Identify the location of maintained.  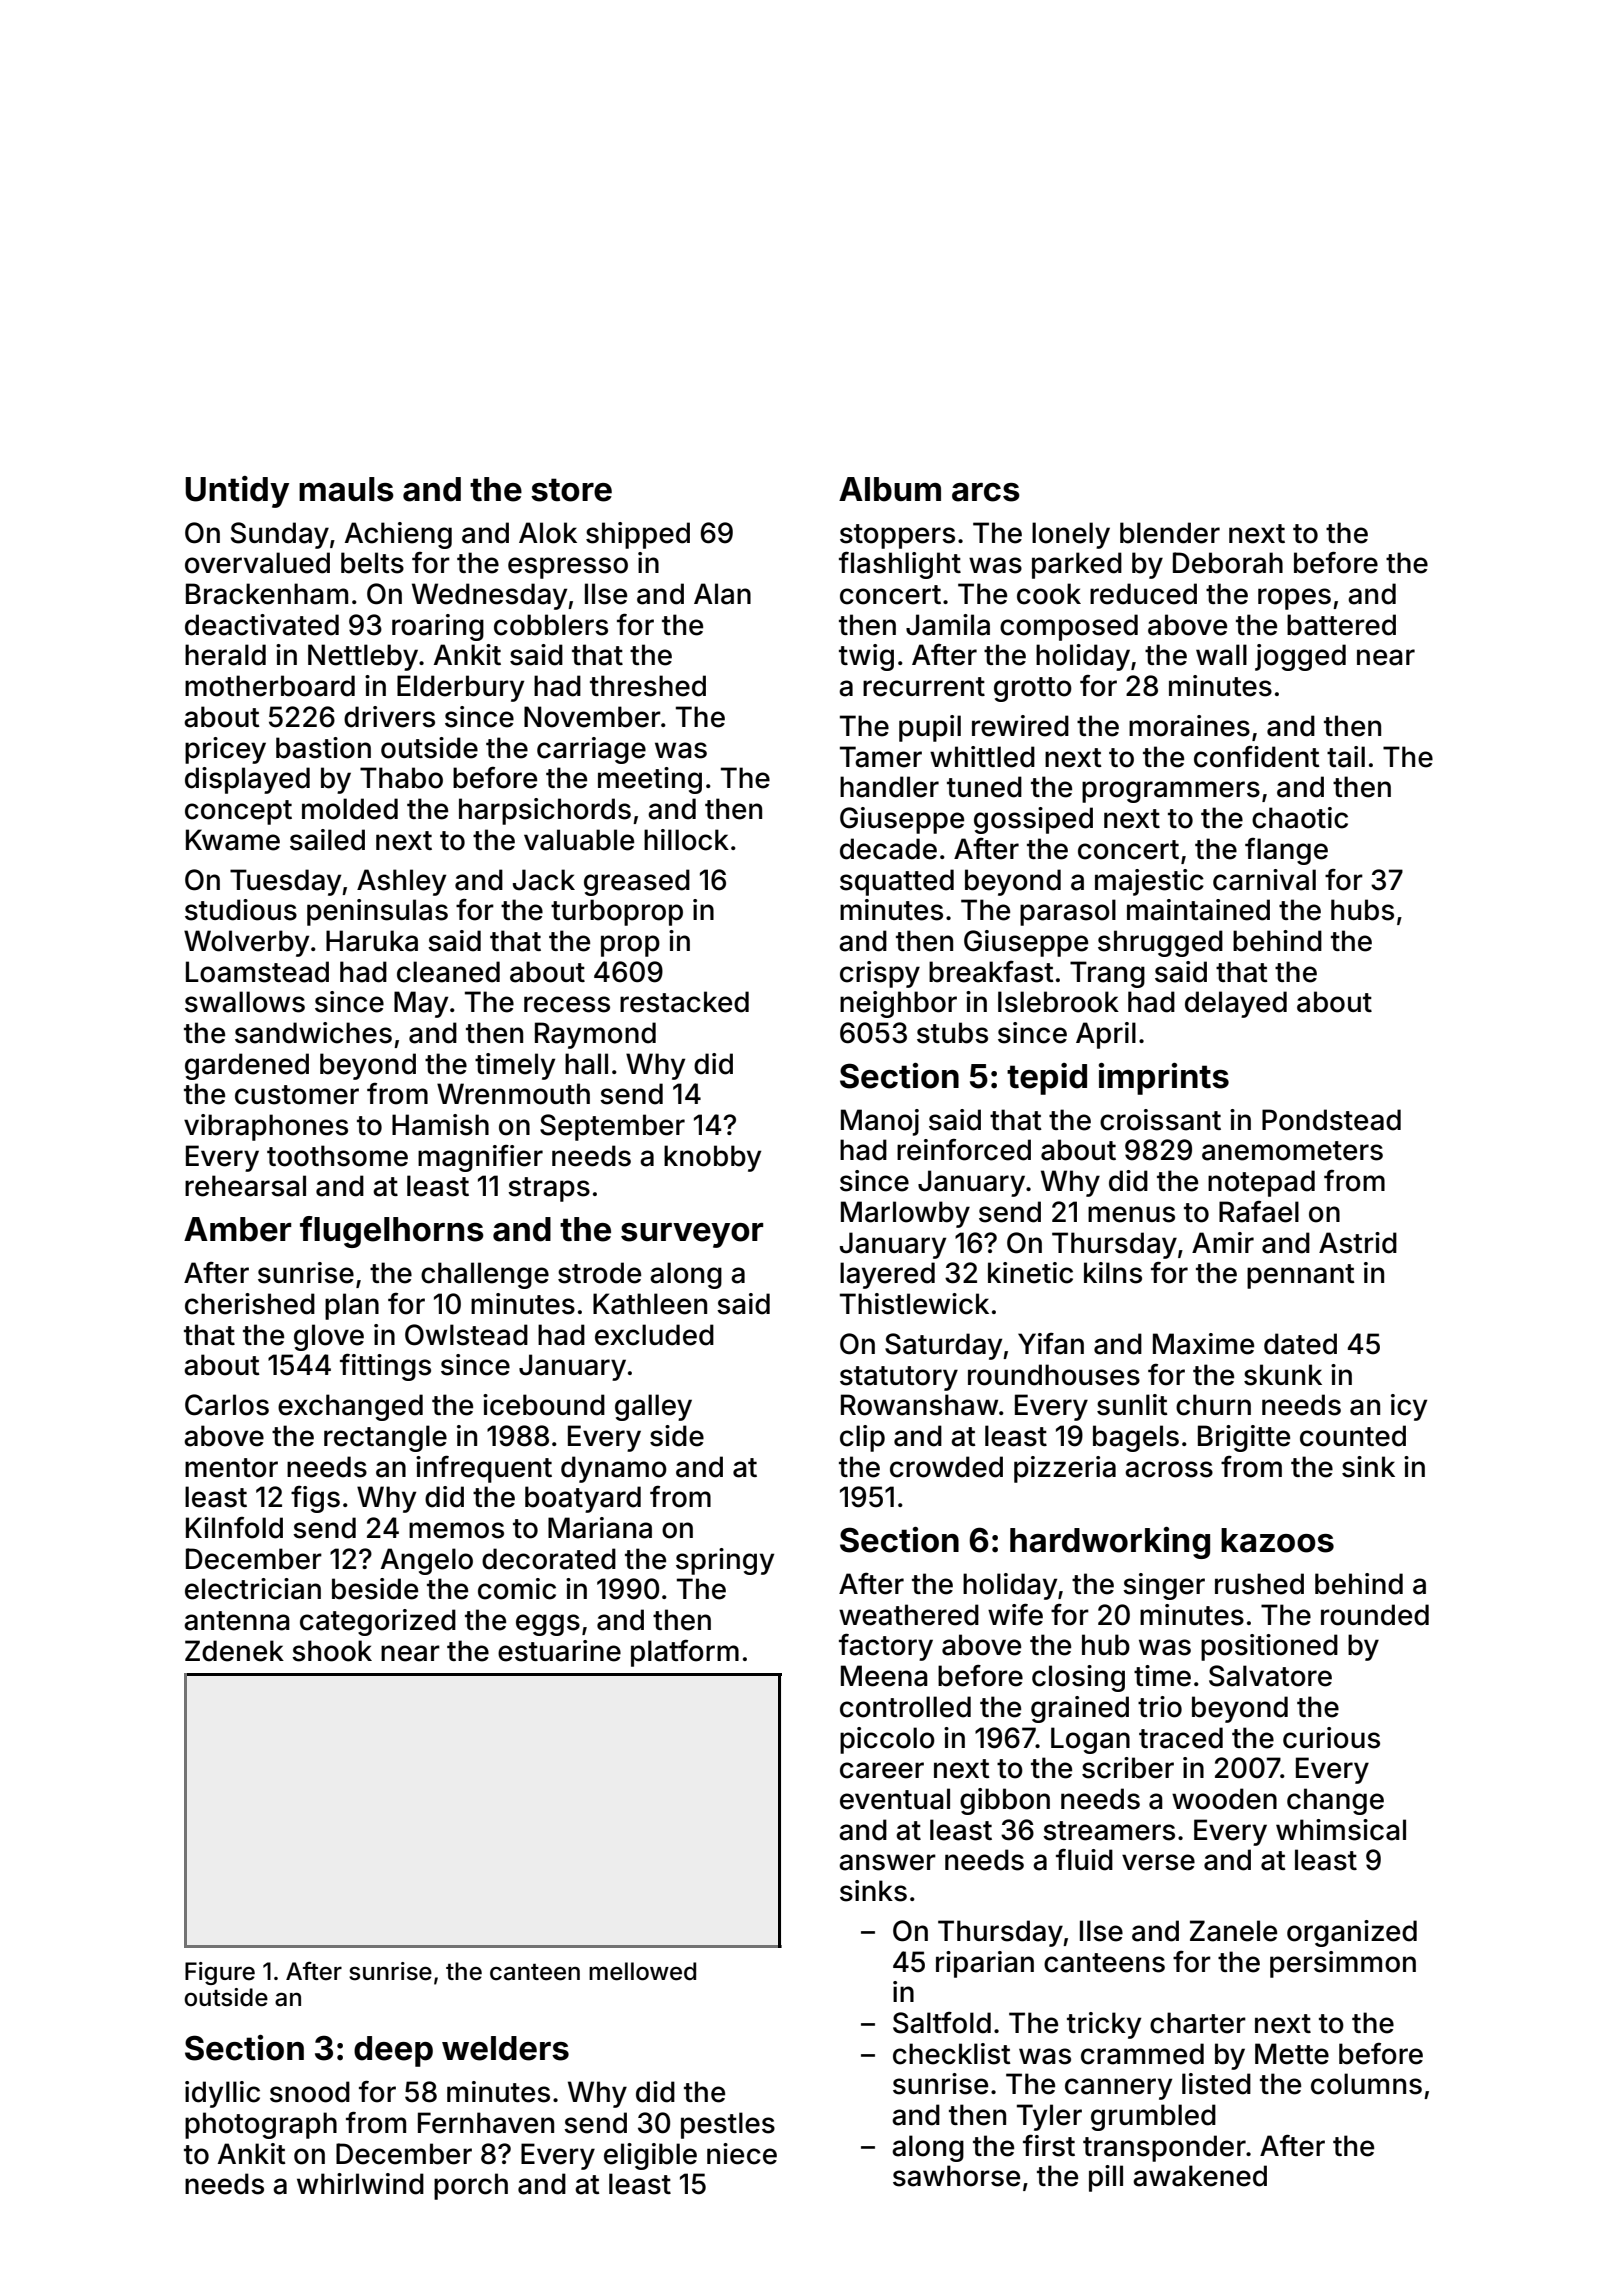
(1198, 910).
